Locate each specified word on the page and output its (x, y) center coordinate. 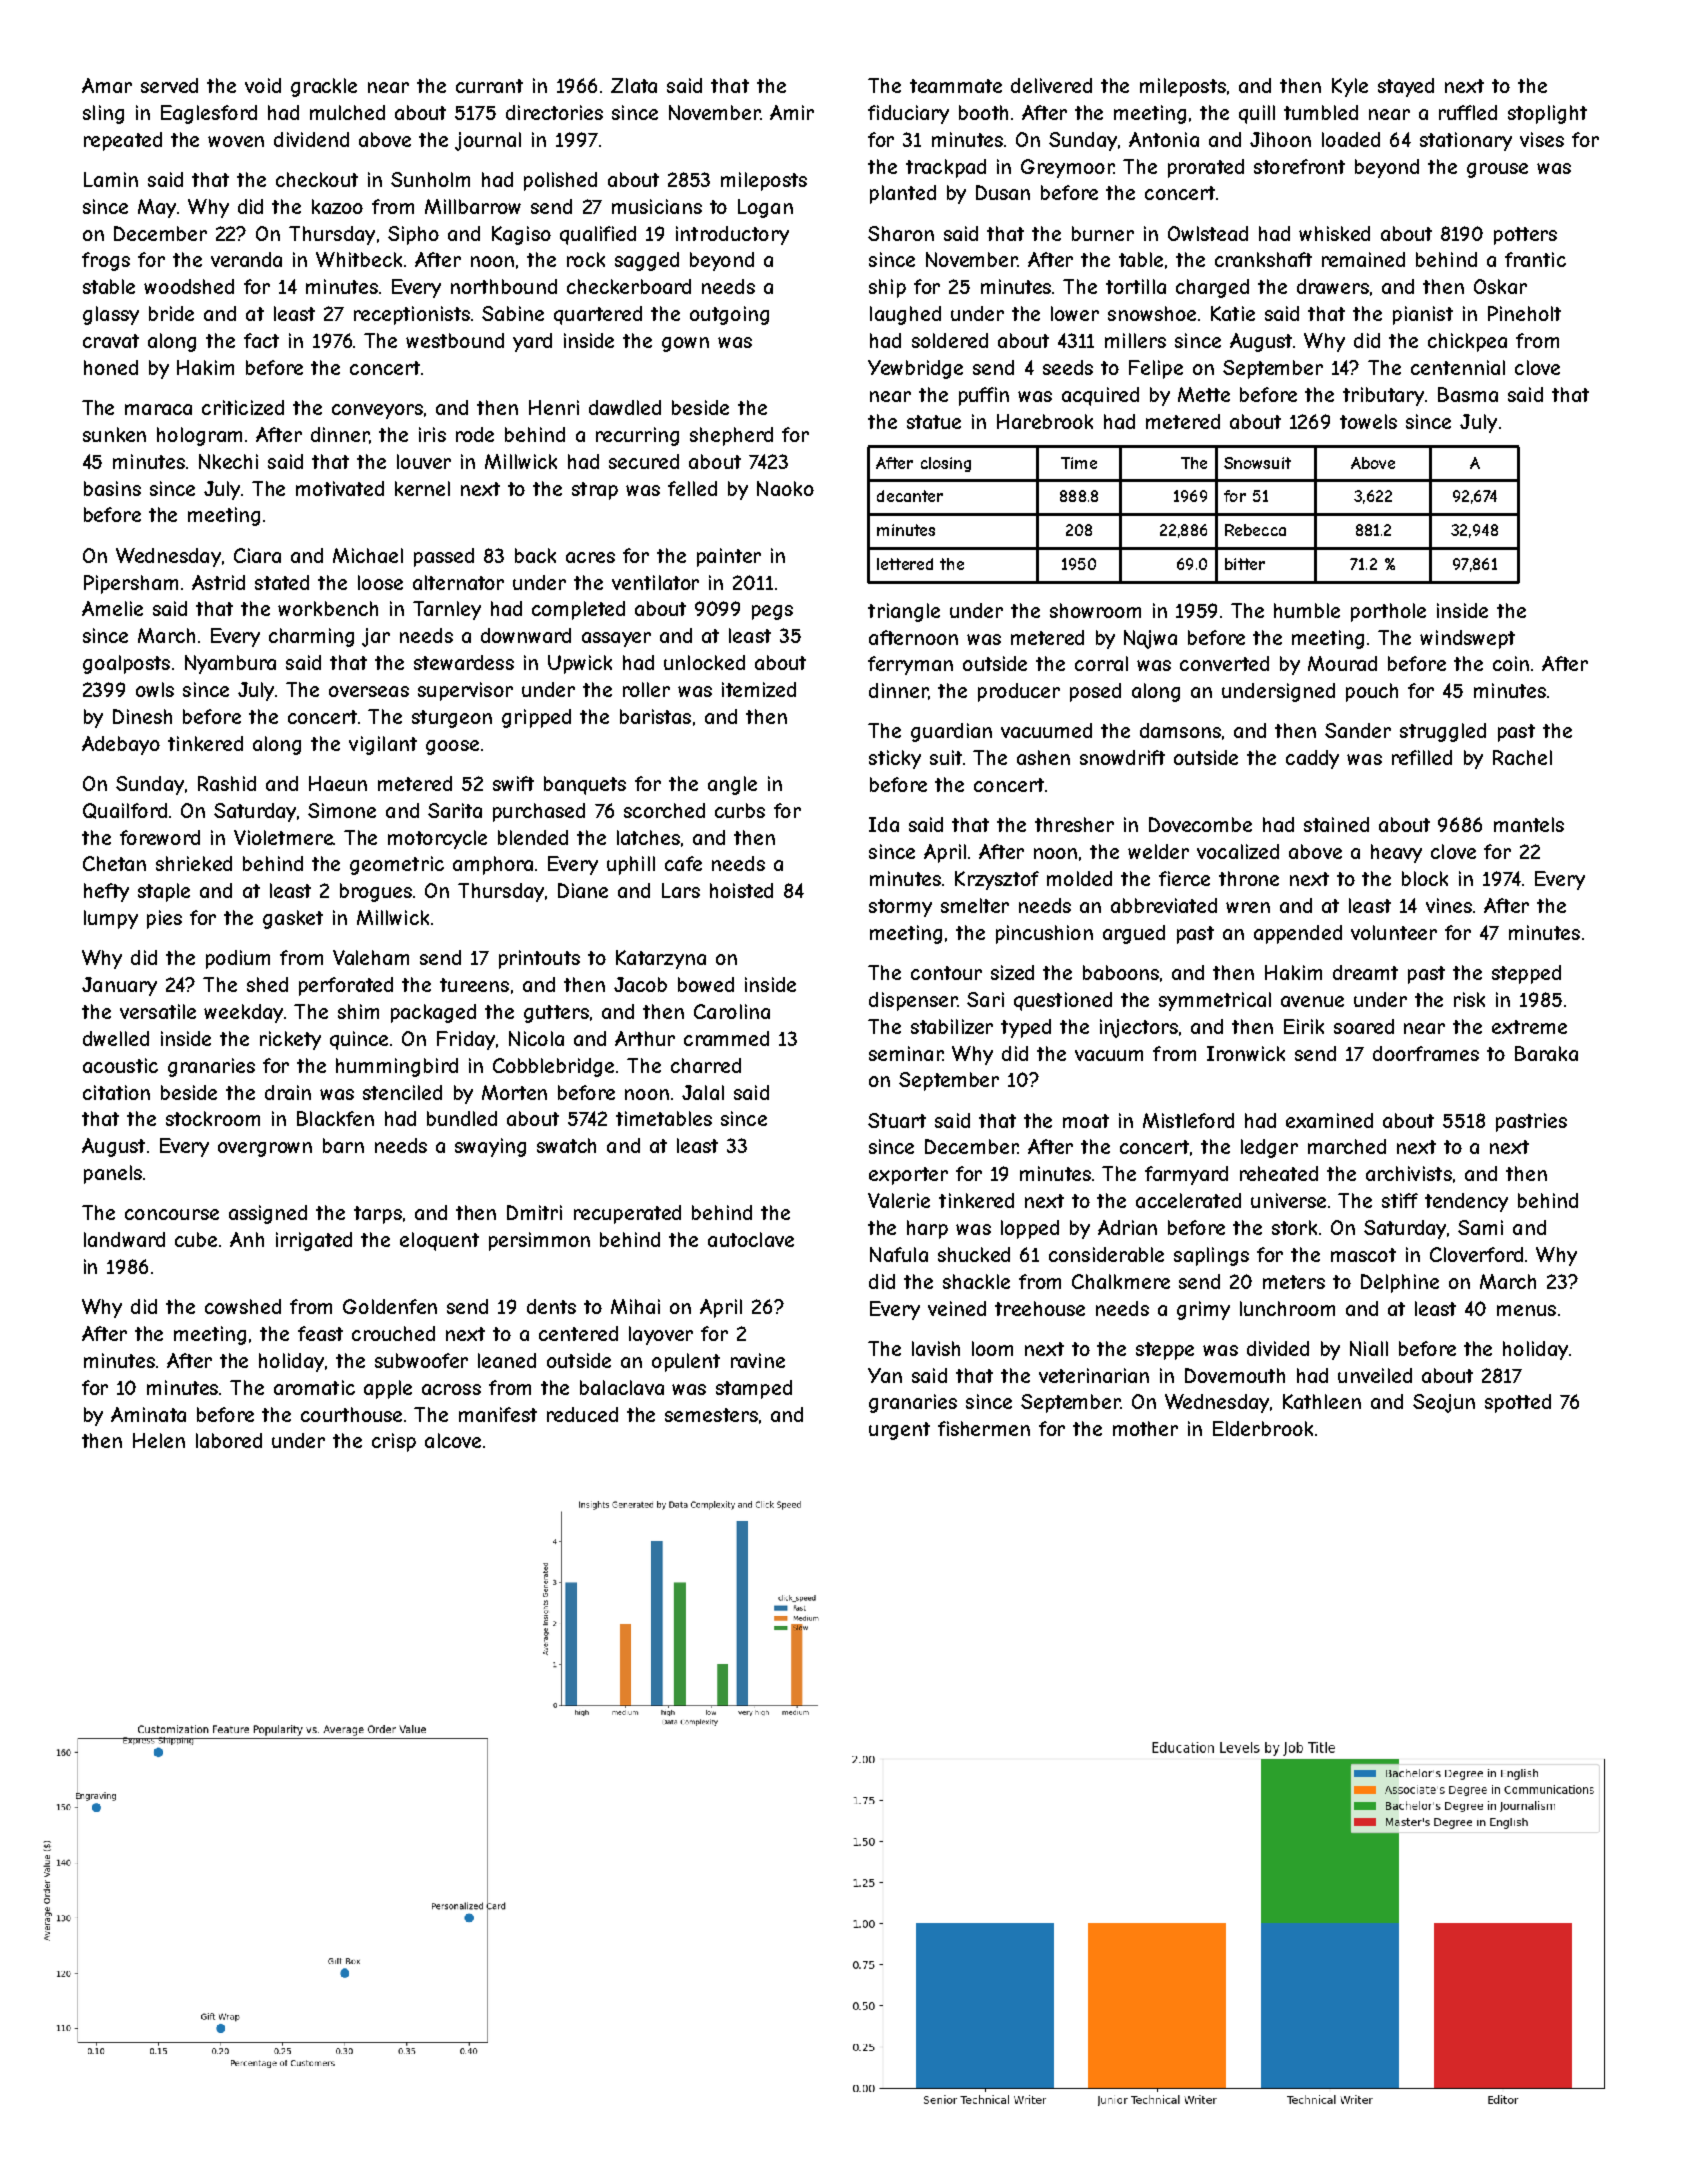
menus (1526, 1310)
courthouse (351, 1414)
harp (927, 1229)
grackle (324, 87)
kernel (422, 488)
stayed (1406, 87)
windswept (1467, 639)
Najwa (1150, 639)
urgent (899, 1431)
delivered (1051, 85)
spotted (1518, 1403)
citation (116, 1092)
